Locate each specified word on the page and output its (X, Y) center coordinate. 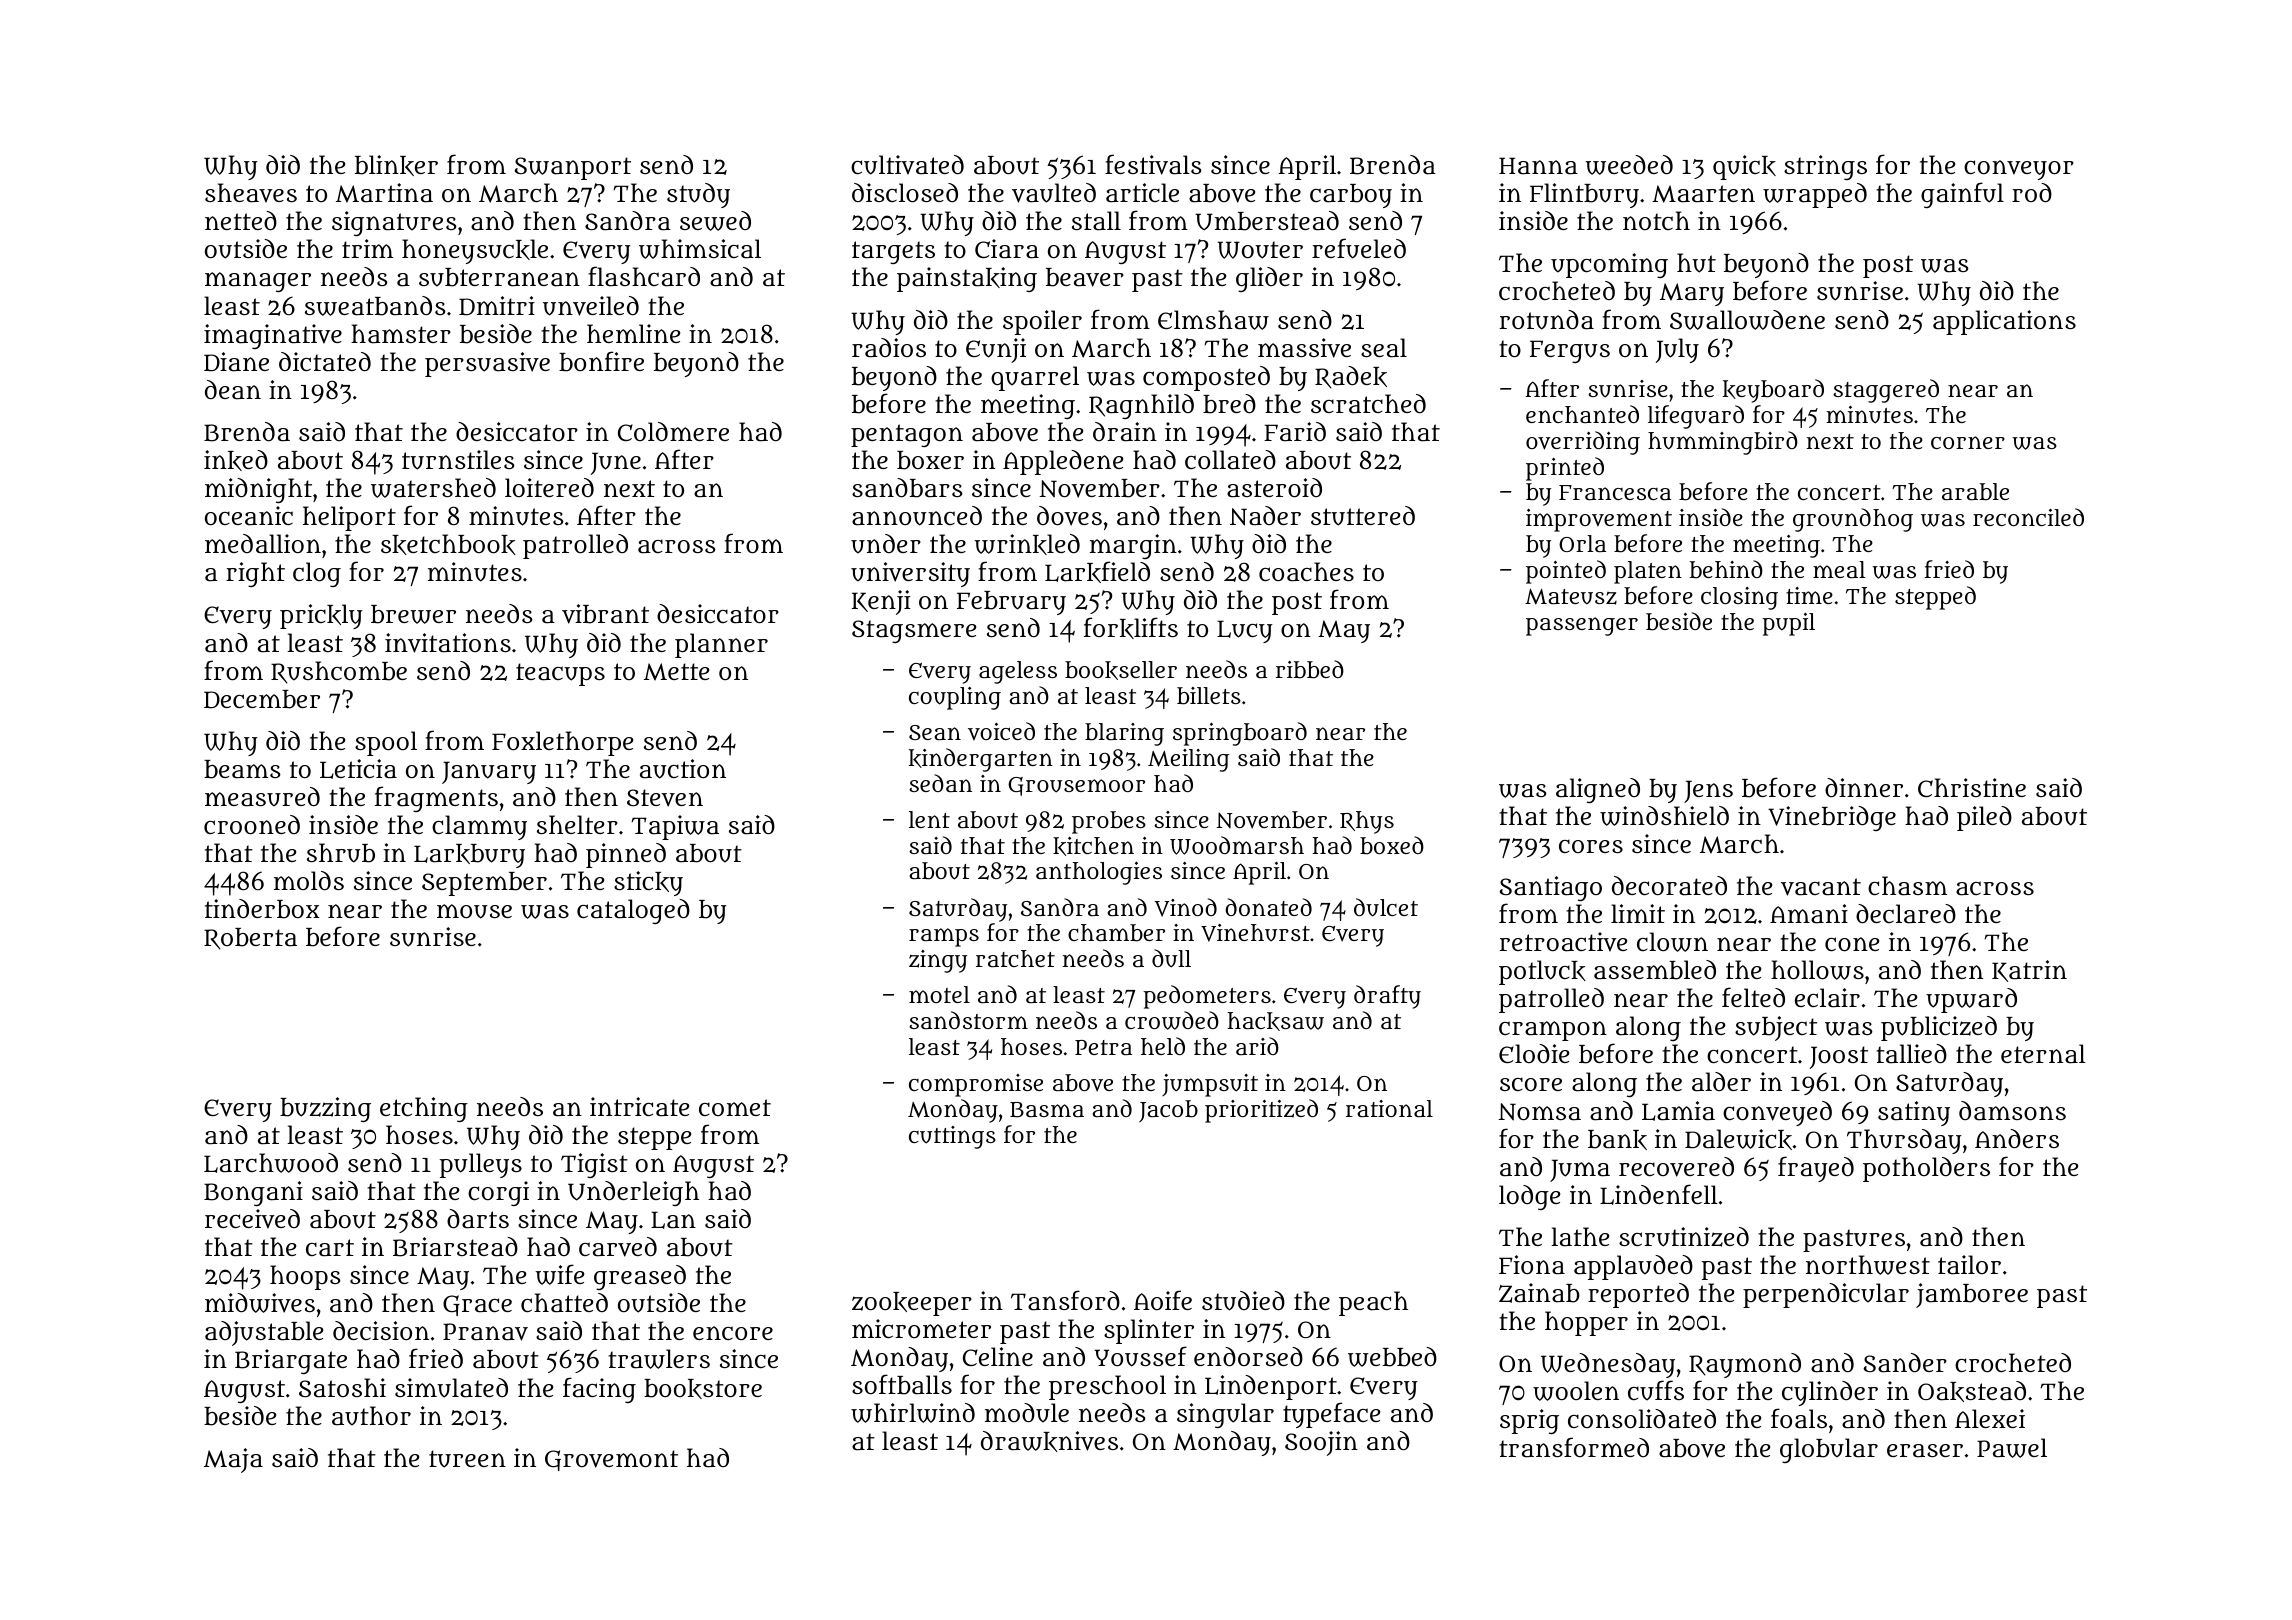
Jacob (1168, 1111)
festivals (1153, 164)
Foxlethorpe (562, 743)
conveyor (2019, 170)
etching (424, 1109)
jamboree (1972, 1295)
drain (1125, 432)
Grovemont (611, 1460)
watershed (433, 488)
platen (1648, 572)
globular (1829, 1450)
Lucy (1245, 631)
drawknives (1049, 1441)
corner (1968, 442)
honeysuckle (475, 251)
